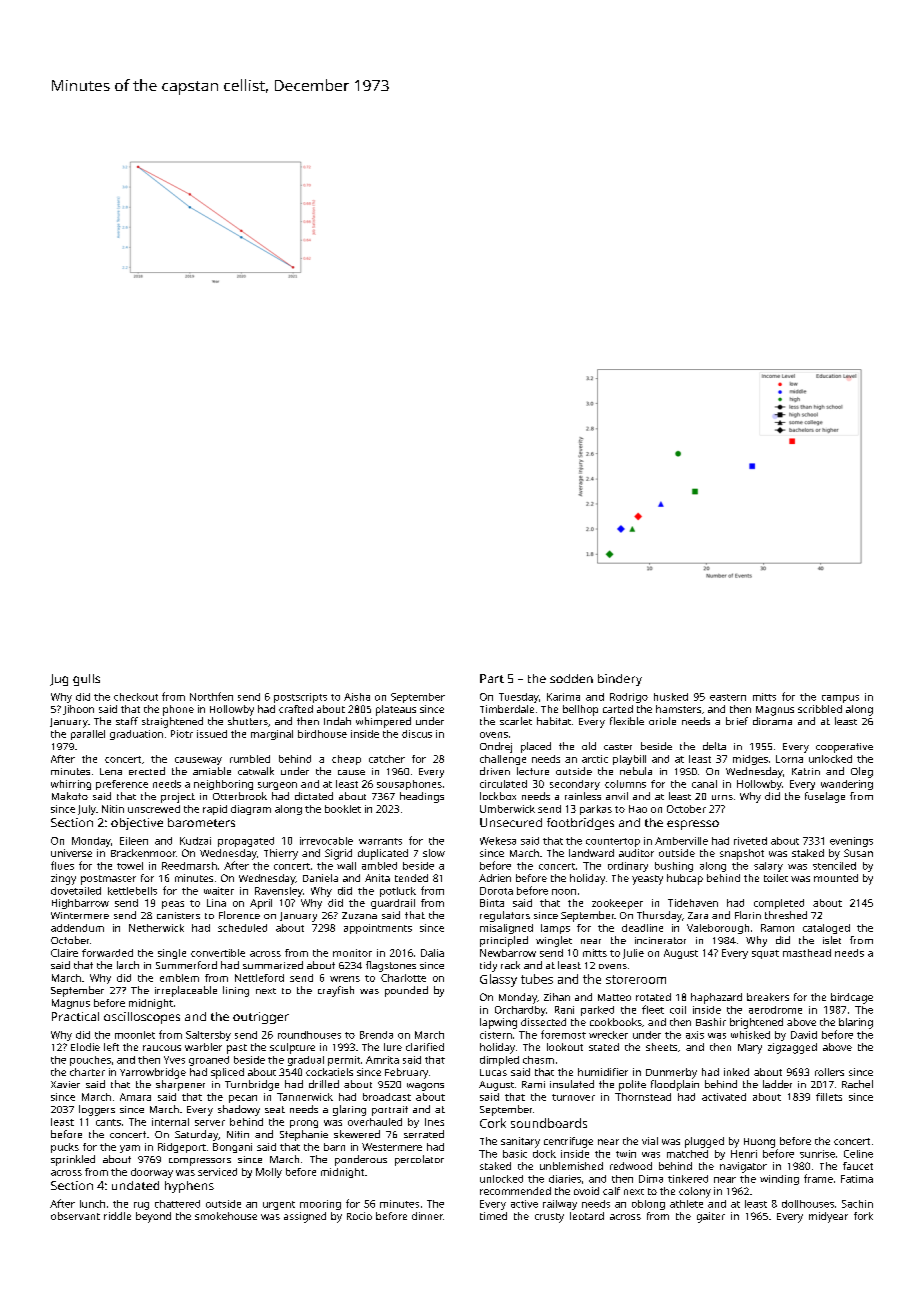 Image resolution: width=924 pixels, height=1308 pixels. I want to click on dinner, so click(427, 1216).
